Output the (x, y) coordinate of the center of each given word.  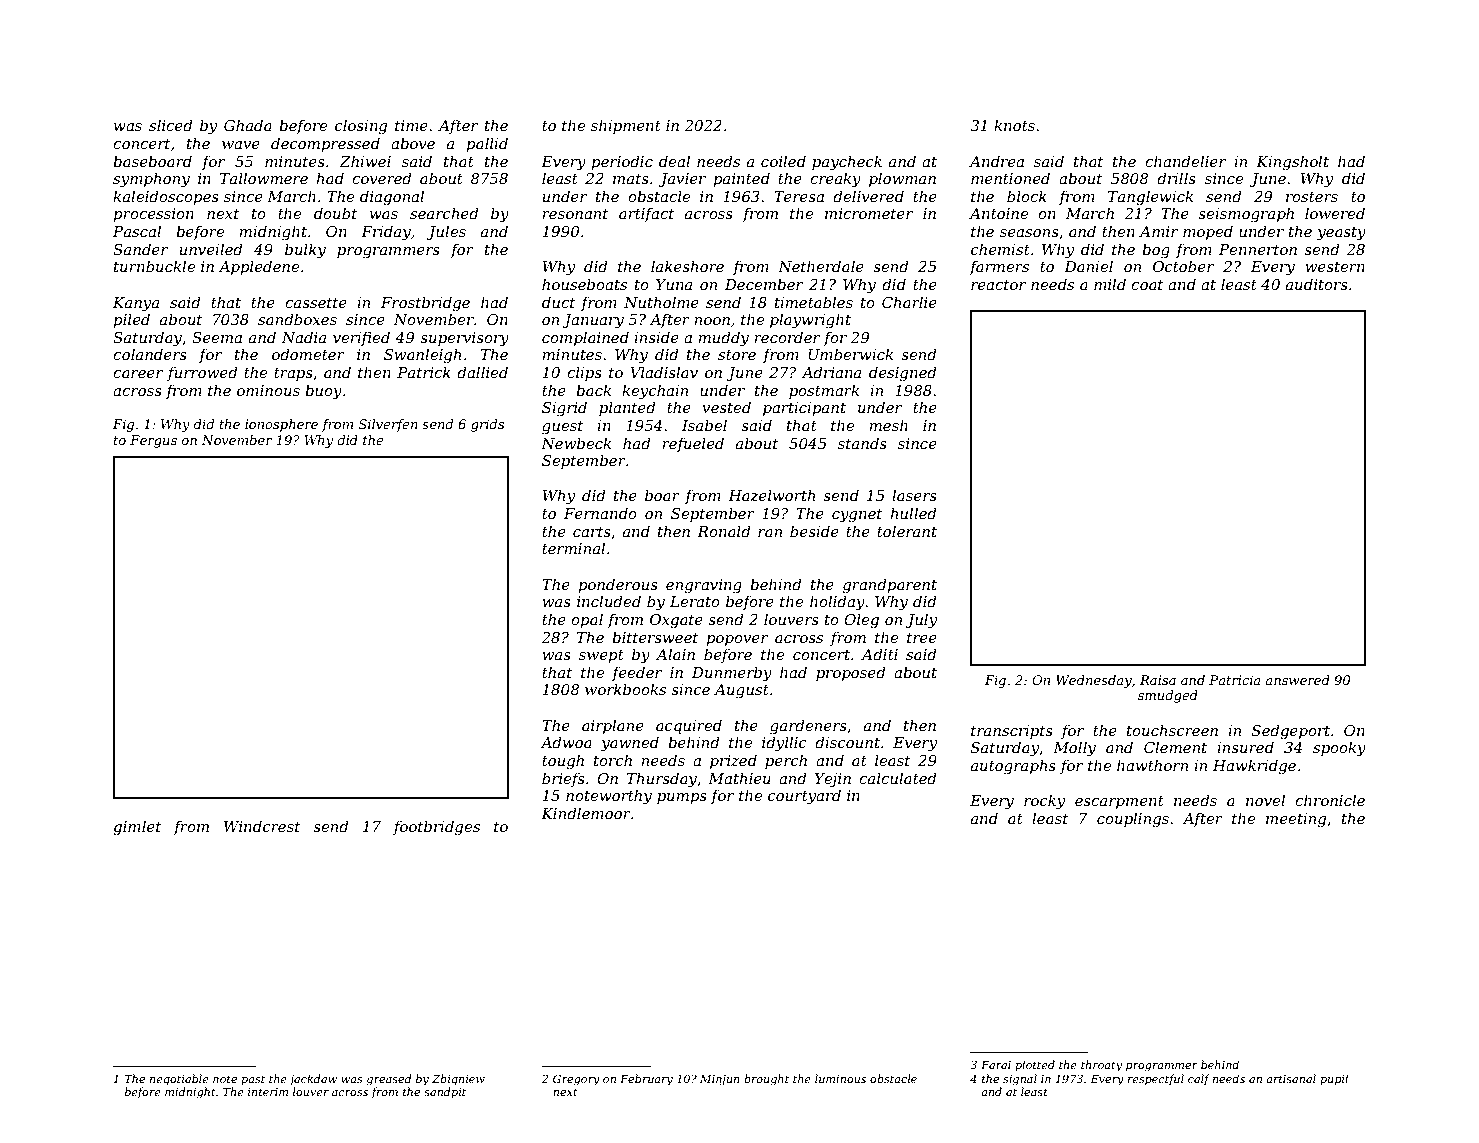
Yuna (674, 284)
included (609, 601)
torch (613, 760)
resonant (575, 214)
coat (1147, 285)
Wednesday (1094, 681)
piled (131, 320)
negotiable (179, 1080)
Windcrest (262, 826)
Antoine (998, 213)
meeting (1296, 820)
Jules (446, 232)
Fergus (153, 441)
